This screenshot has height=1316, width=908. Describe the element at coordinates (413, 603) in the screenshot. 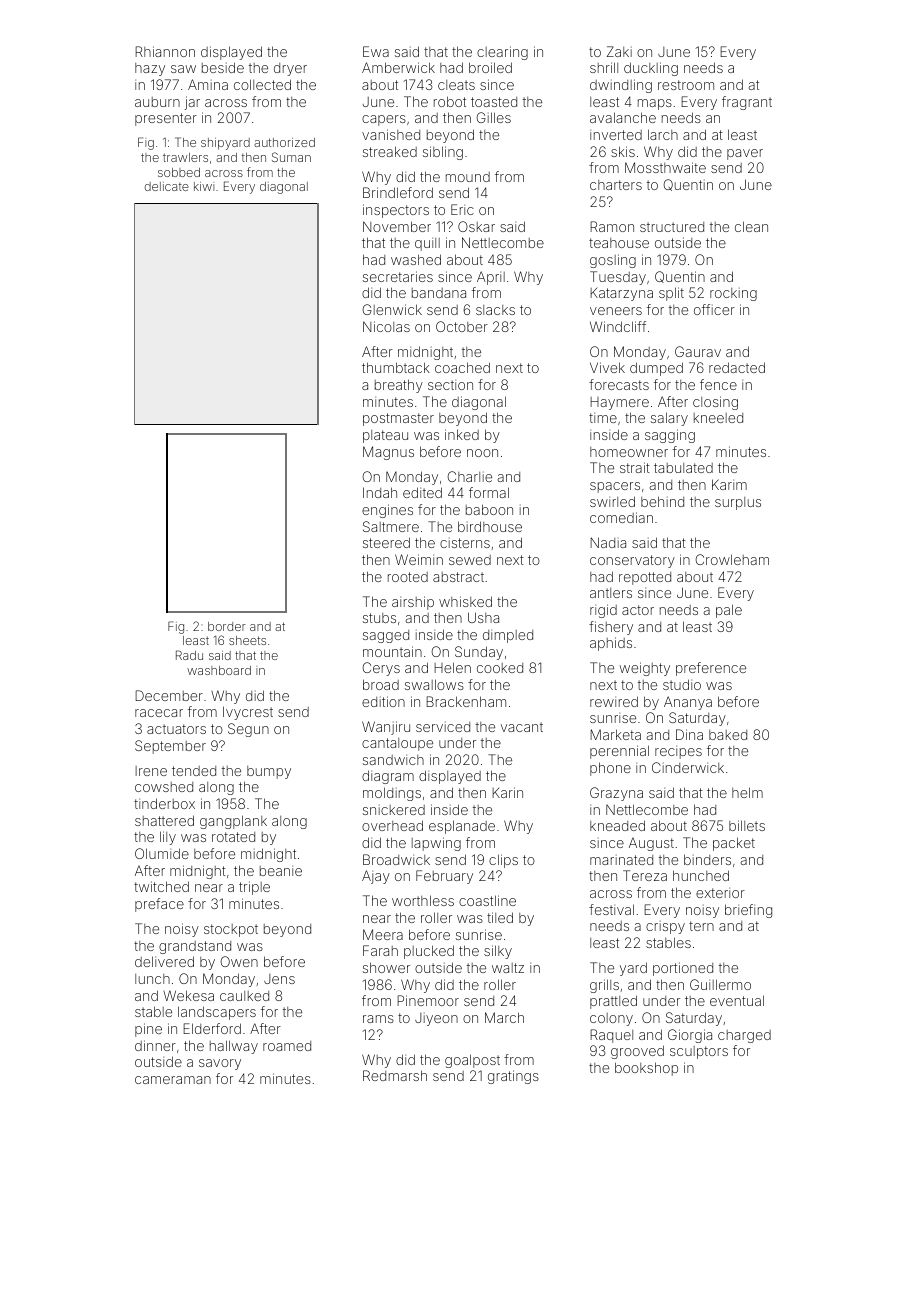

I see `airship` at that location.
